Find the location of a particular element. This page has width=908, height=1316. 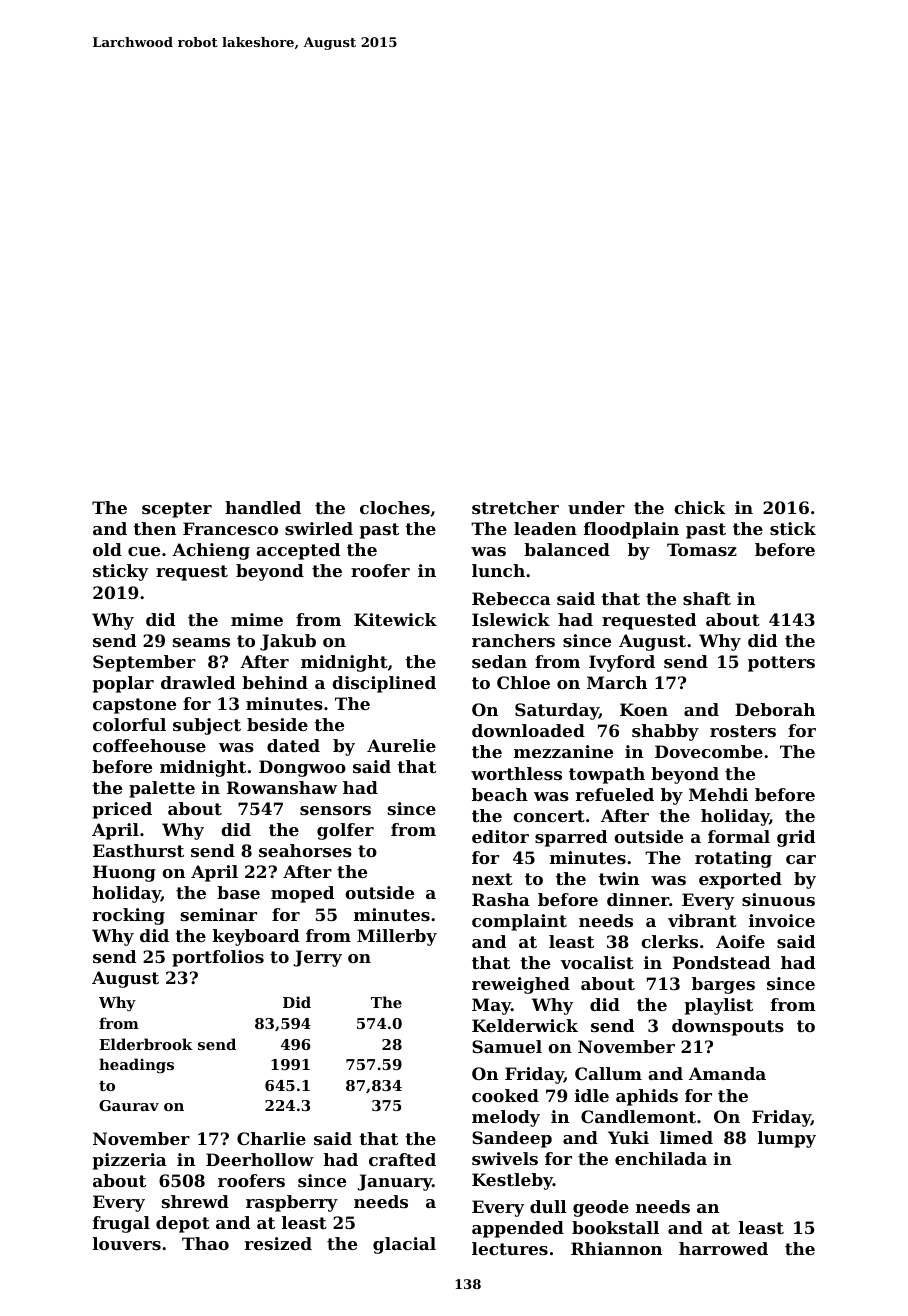

sensors is located at coordinates (335, 810).
